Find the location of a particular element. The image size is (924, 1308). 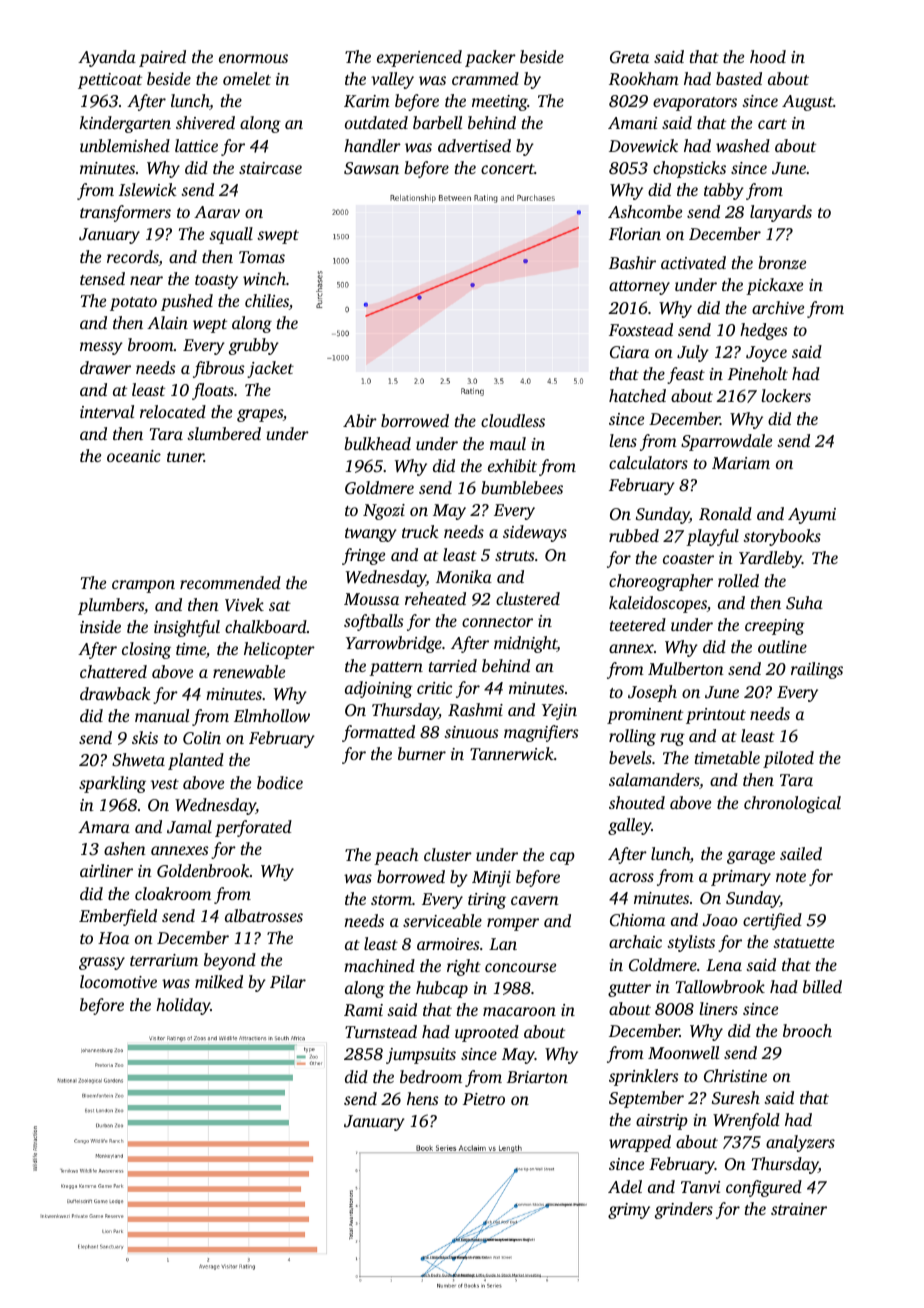

concourse is located at coordinates (520, 967).
